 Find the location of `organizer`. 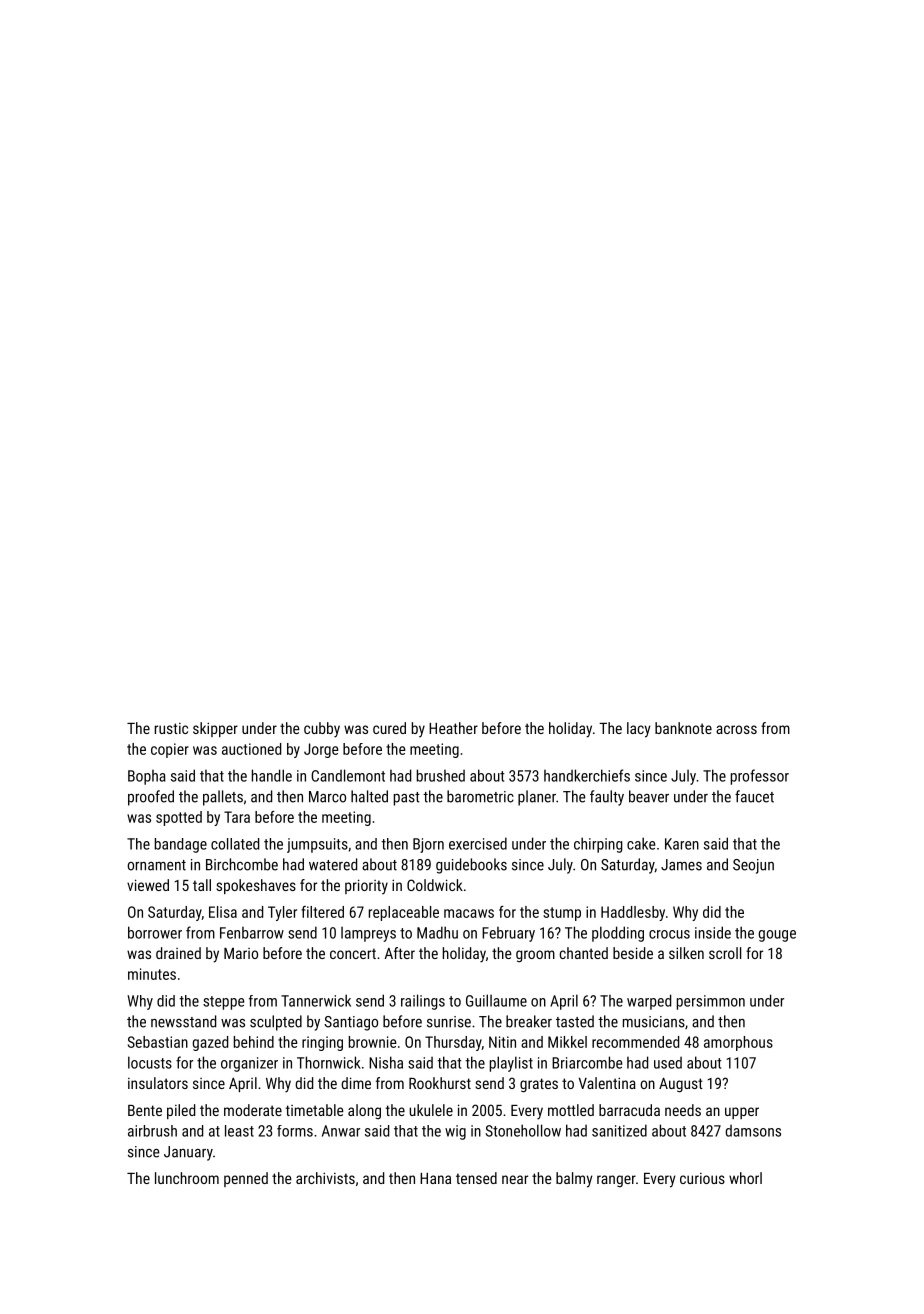

organizer is located at coordinates (249, 1064).
